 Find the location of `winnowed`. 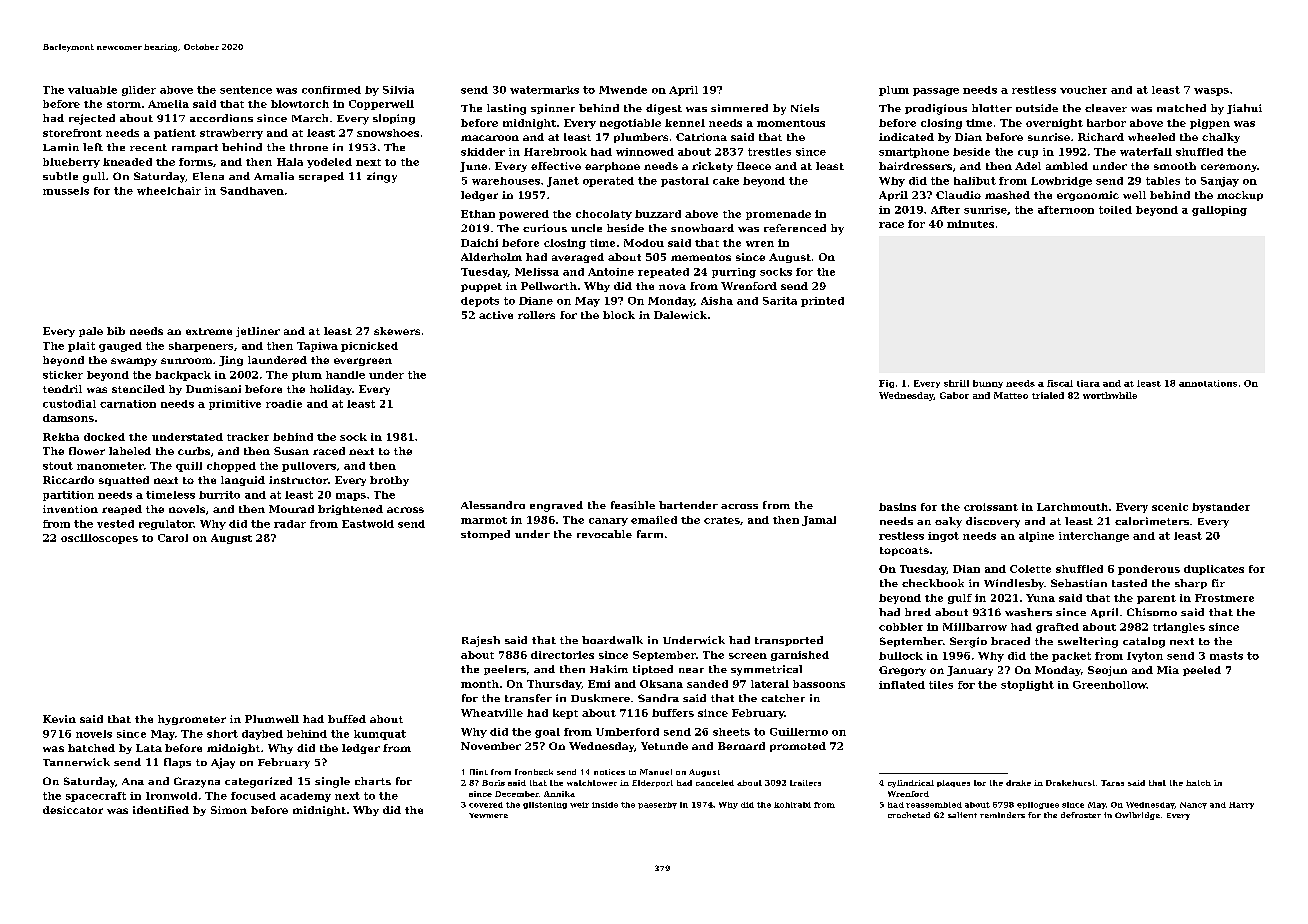

winnowed is located at coordinates (645, 152).
